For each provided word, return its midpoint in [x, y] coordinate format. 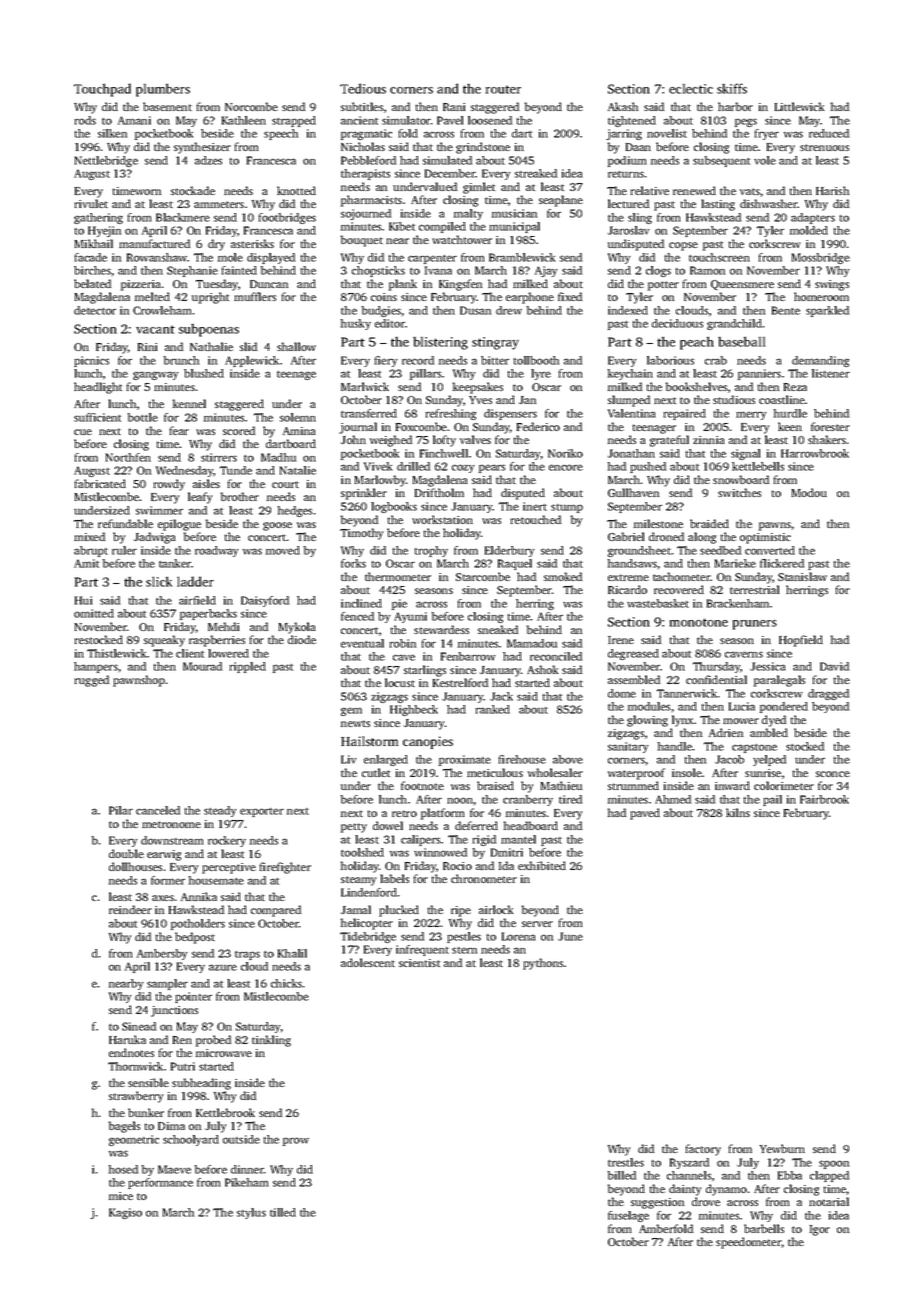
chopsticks [378, 271]
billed [622, 1175]
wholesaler [555, 772]
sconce [833, 774]
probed [213, 1041]
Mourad [202, 666]
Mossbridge [821, 258]
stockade [193, 190]
